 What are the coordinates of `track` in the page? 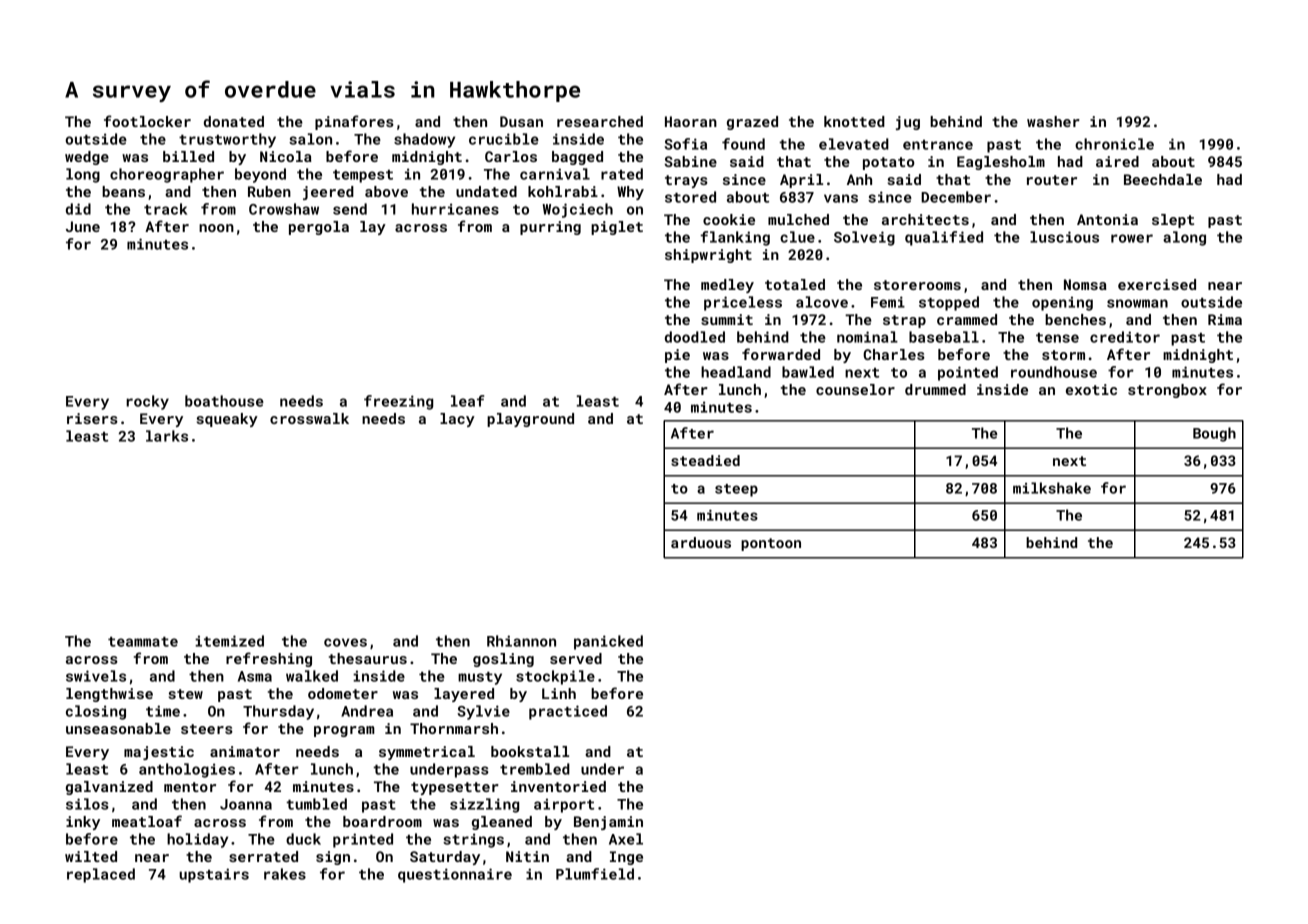 It's located at (165, 209).
